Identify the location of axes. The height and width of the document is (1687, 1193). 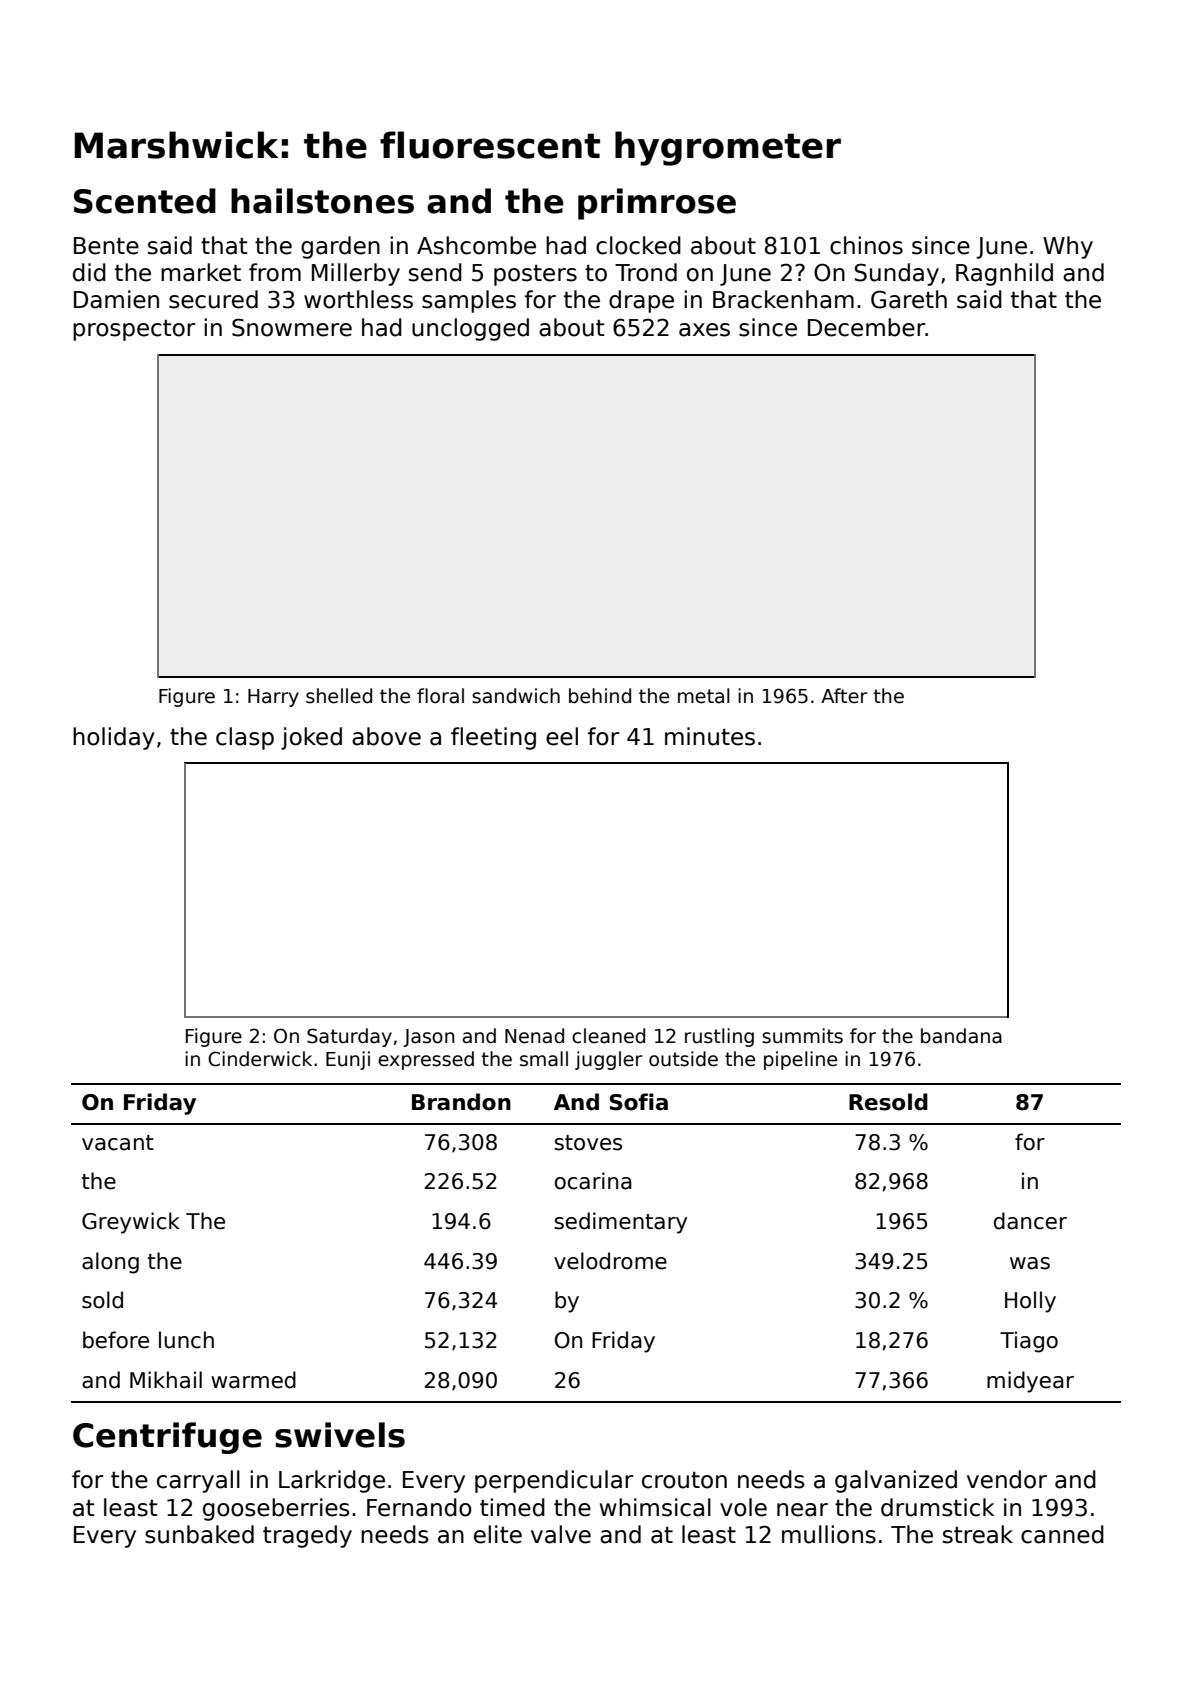
(704, 330).
